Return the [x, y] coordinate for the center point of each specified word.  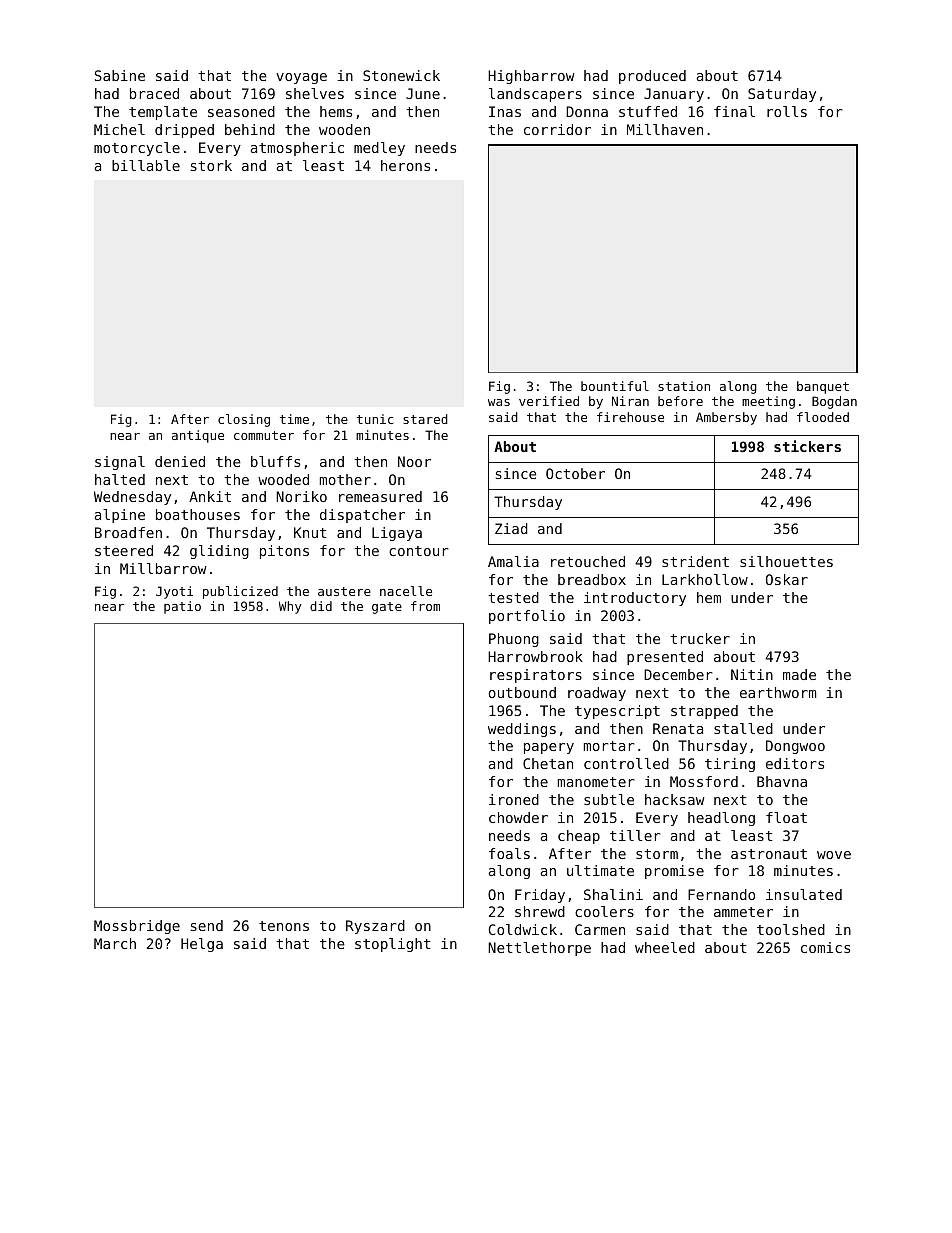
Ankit [210, 496]
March [115, 943]
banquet [823, 387]
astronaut [769, 854]
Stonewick [401, 75]
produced [652, 77]
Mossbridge [137, 927]
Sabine [120, 75]
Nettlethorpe [539, 949]
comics [825, 947]
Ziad [511, 528]
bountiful [615, 386]
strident [695, 561]
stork [211, 165]
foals [509, 853]
